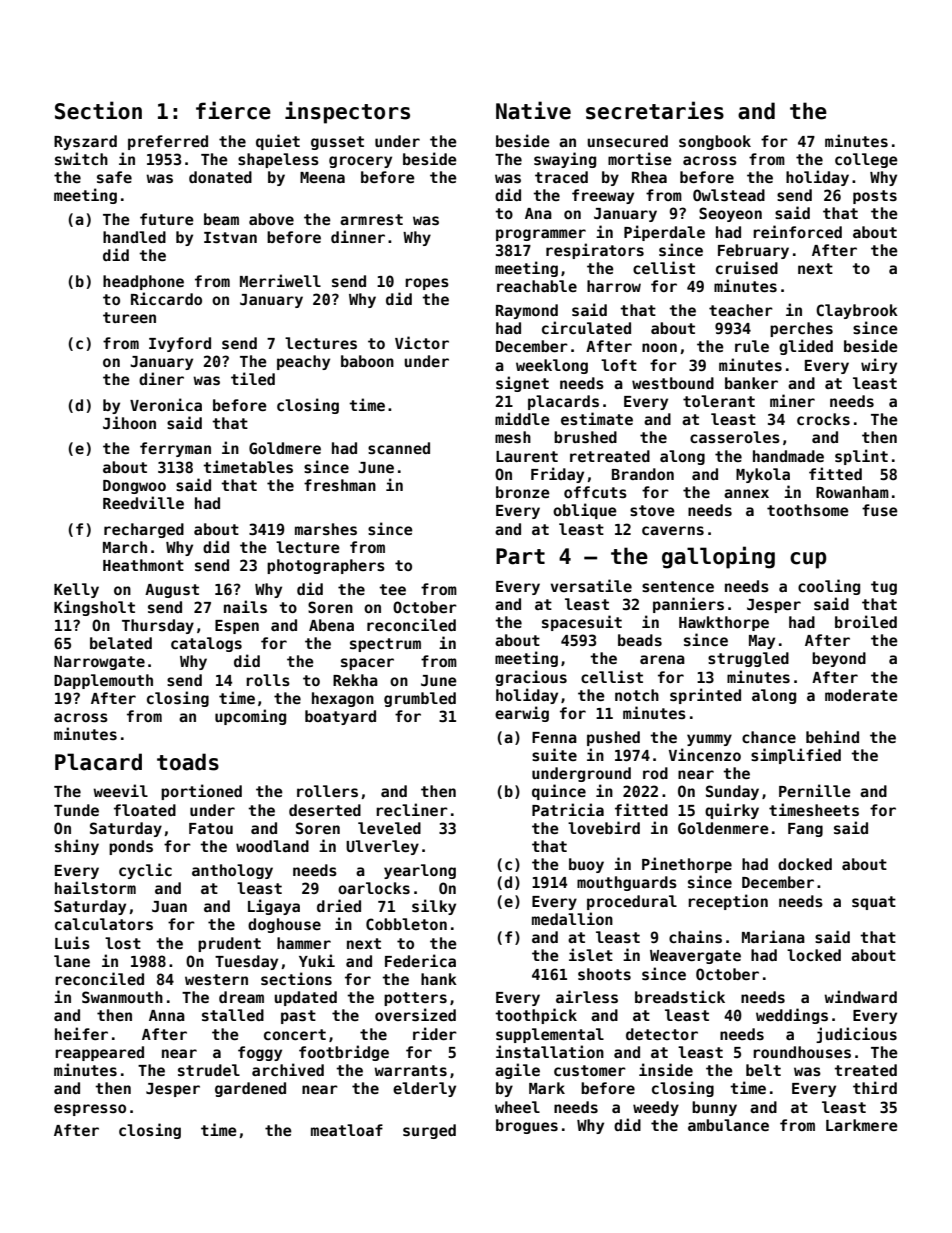 Image resolution: width=952 pixels, height=1233 pixels. Describe the element at coordinates (875, 197) in the screenshot. I see `posts` at that location.
